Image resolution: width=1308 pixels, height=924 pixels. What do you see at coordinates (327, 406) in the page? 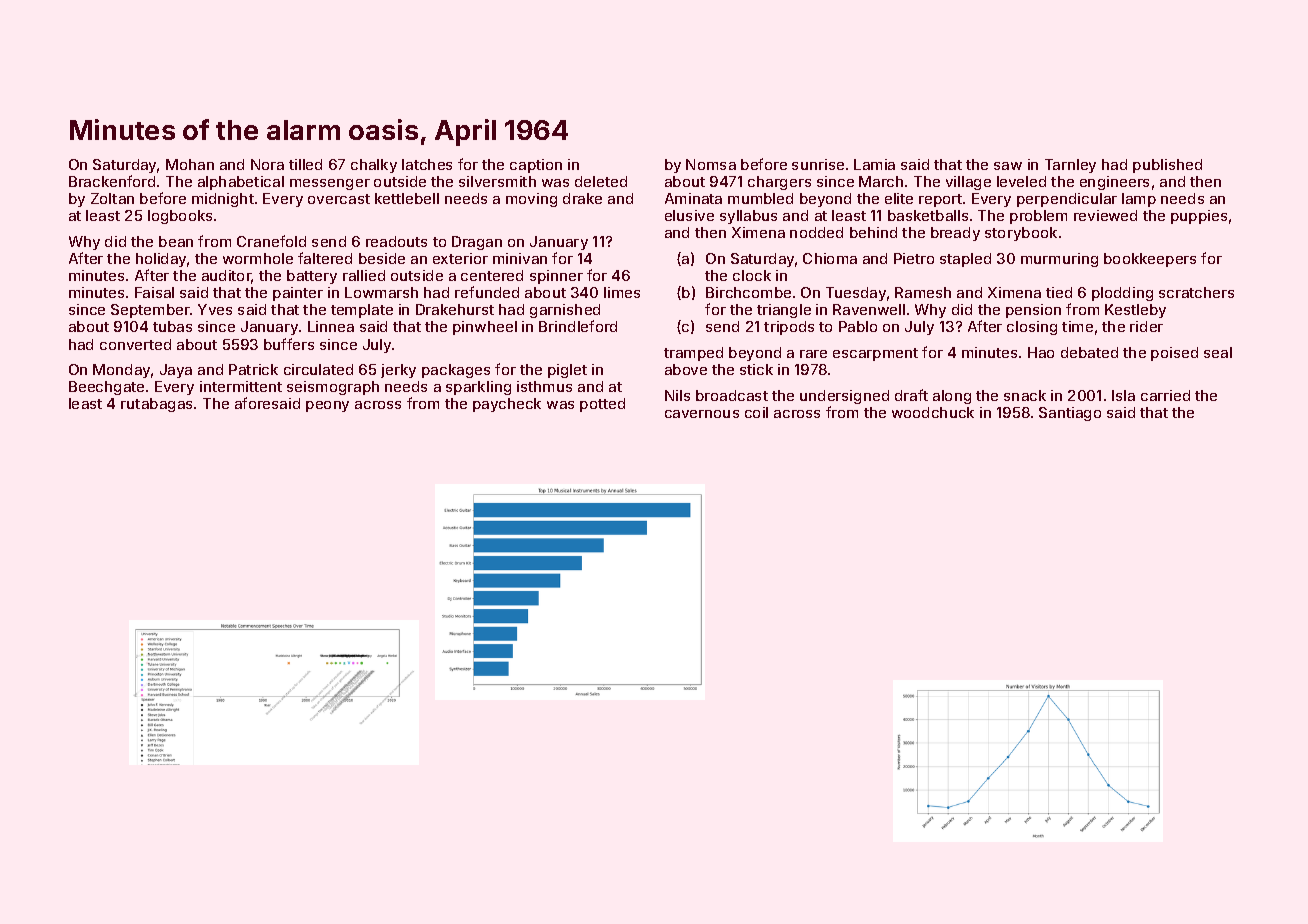
I see `peony` at bounding box center [327, 406].
